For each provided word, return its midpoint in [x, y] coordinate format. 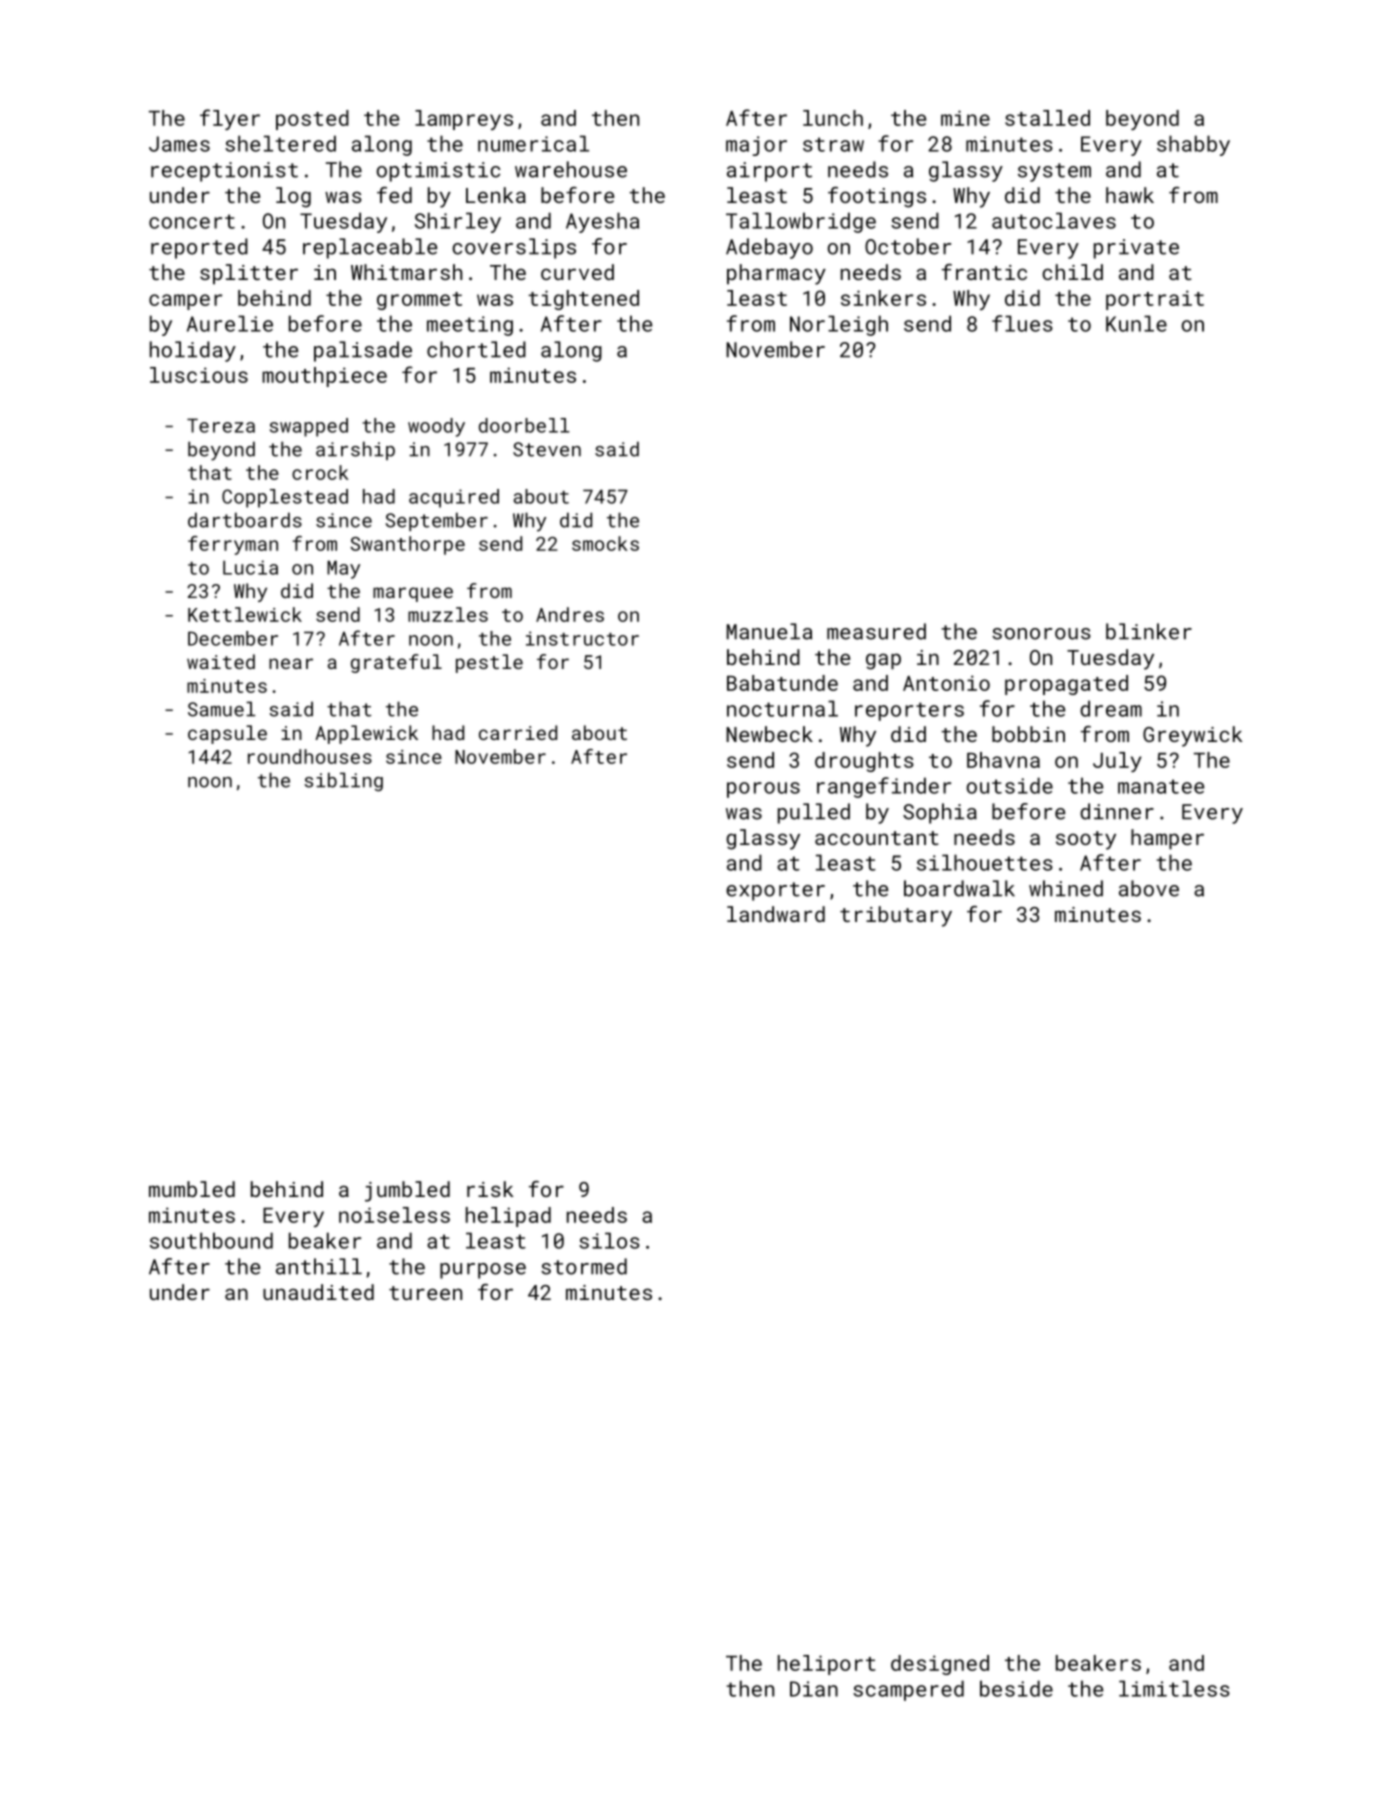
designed [940, 1665]
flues [1022, 323]
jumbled [407, 1191]
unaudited [318, 1292]
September [437, 521]
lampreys [464, 120]
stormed [584, 1266]
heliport [827, 1665]
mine [965, 118]
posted [312, 120]
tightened [583, 300]
